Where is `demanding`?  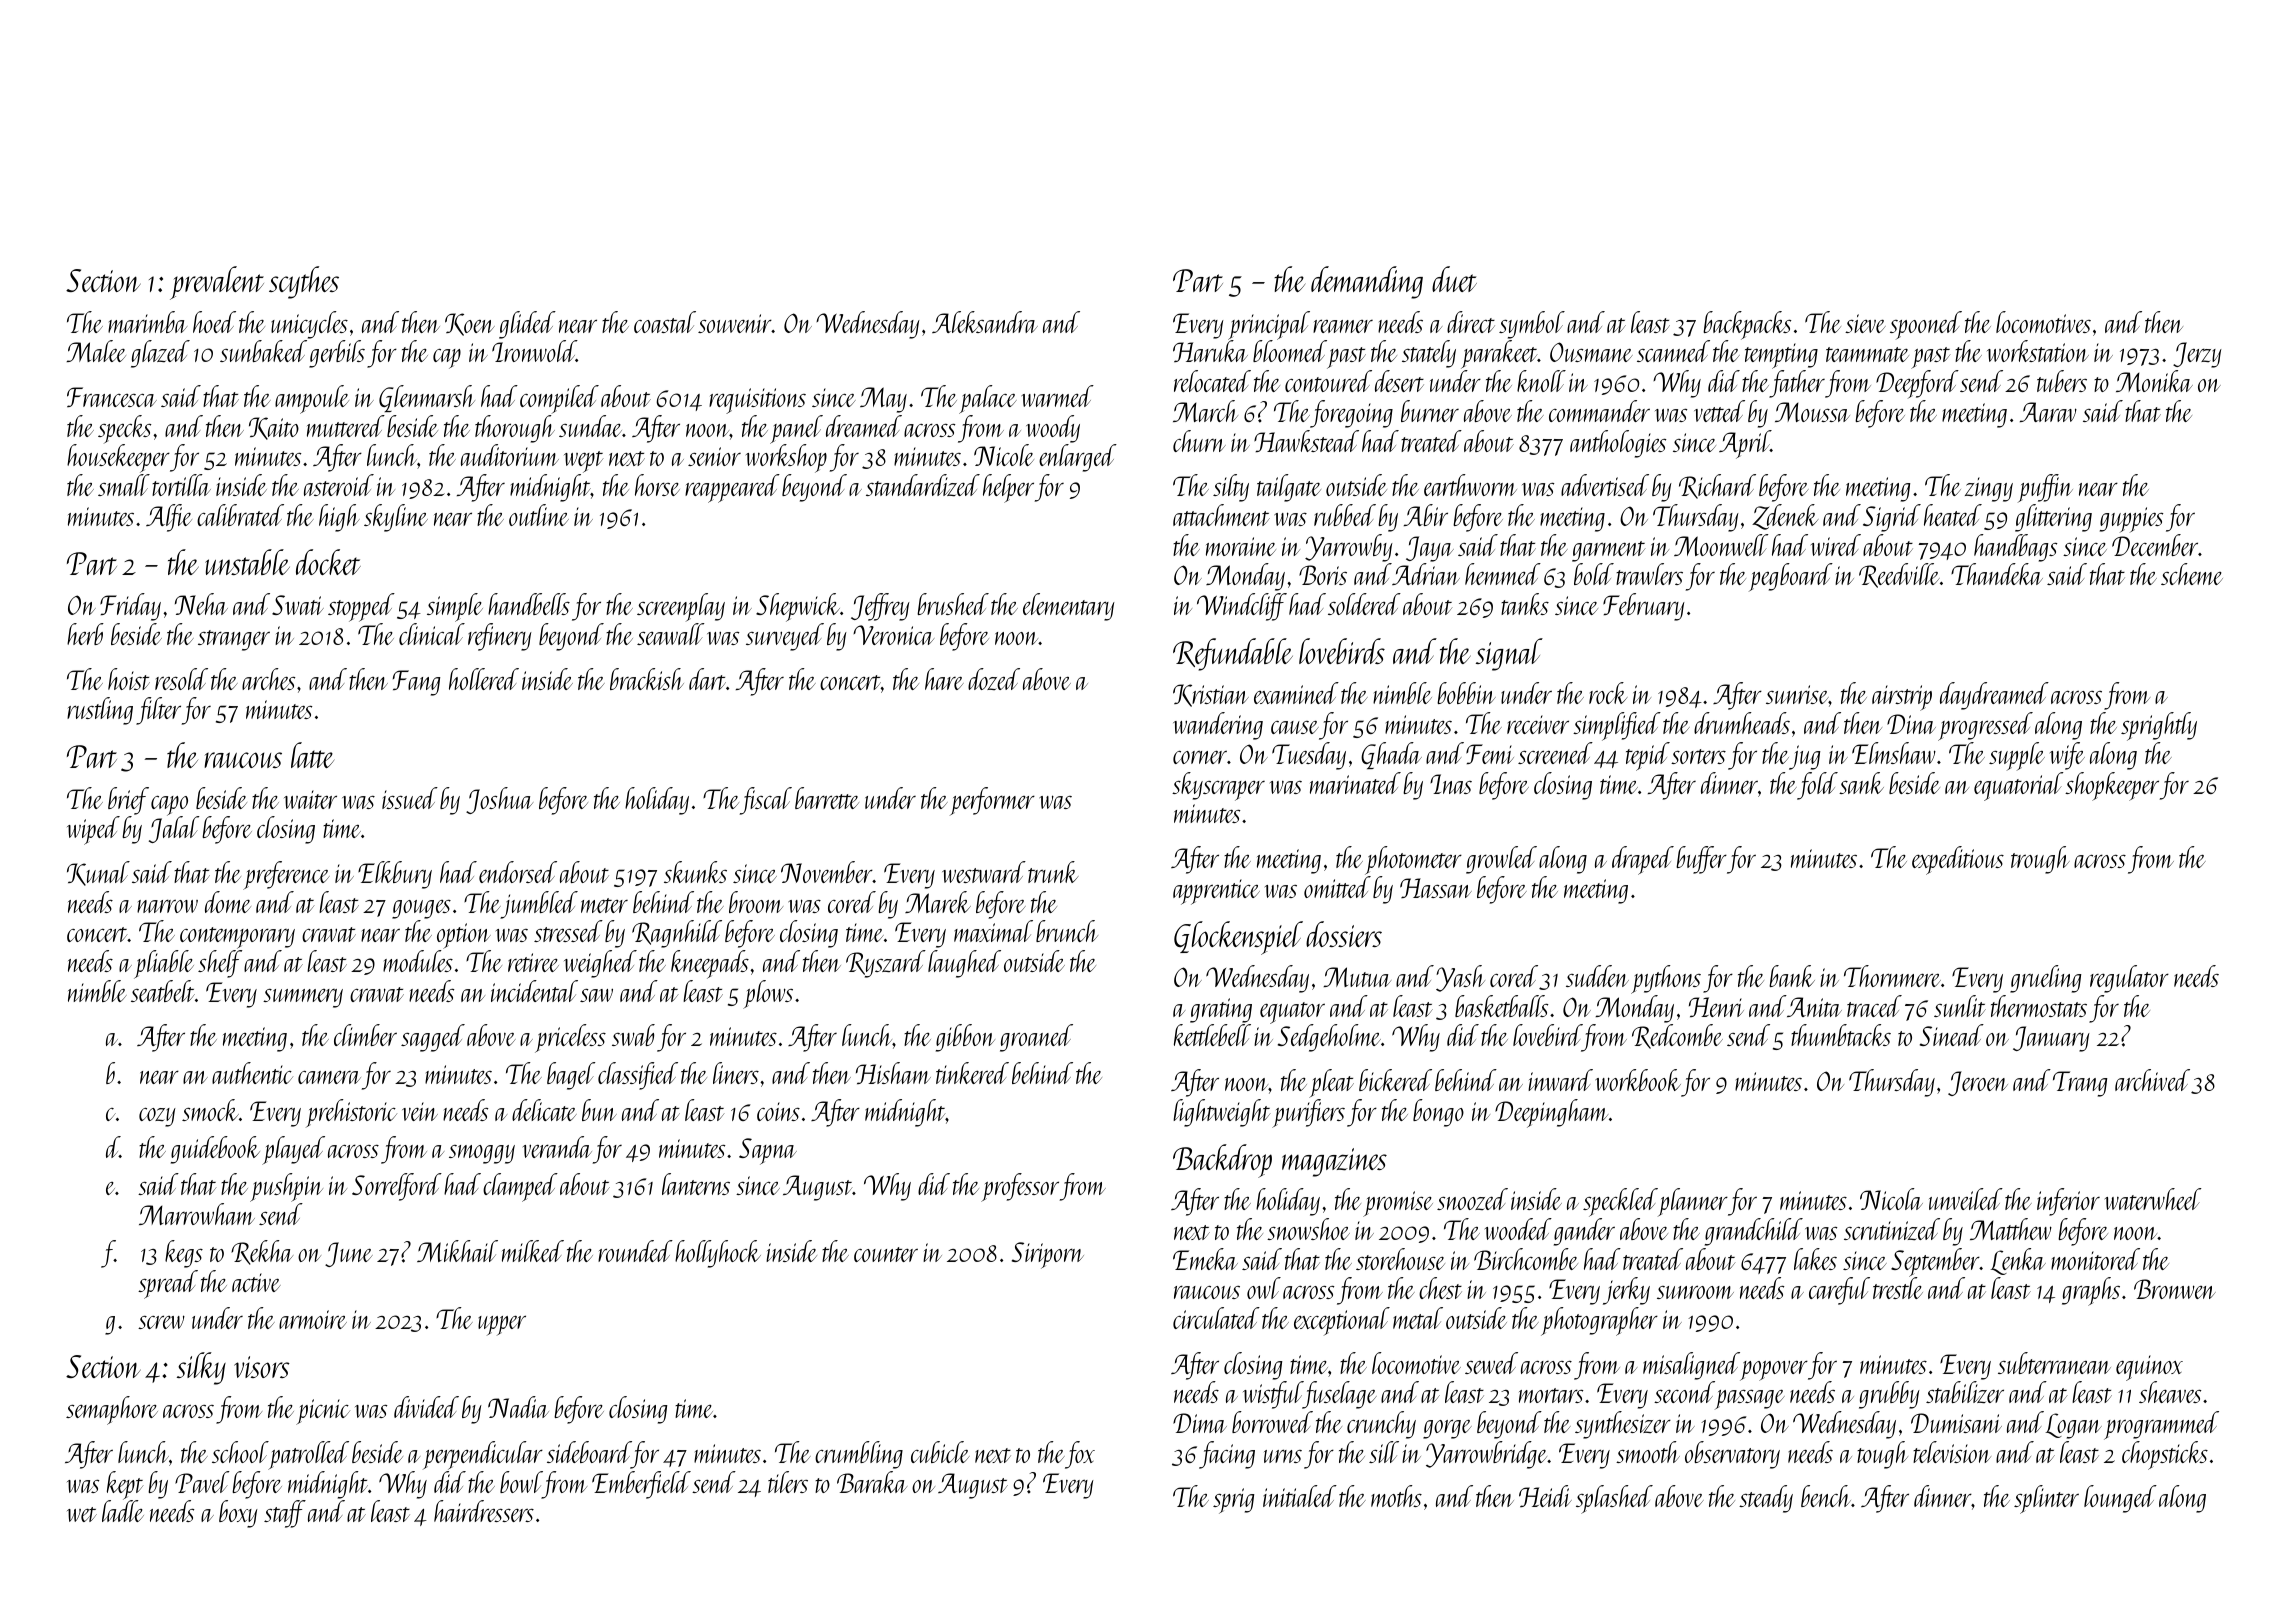
demanding is located at coordinates (1367, 282).
